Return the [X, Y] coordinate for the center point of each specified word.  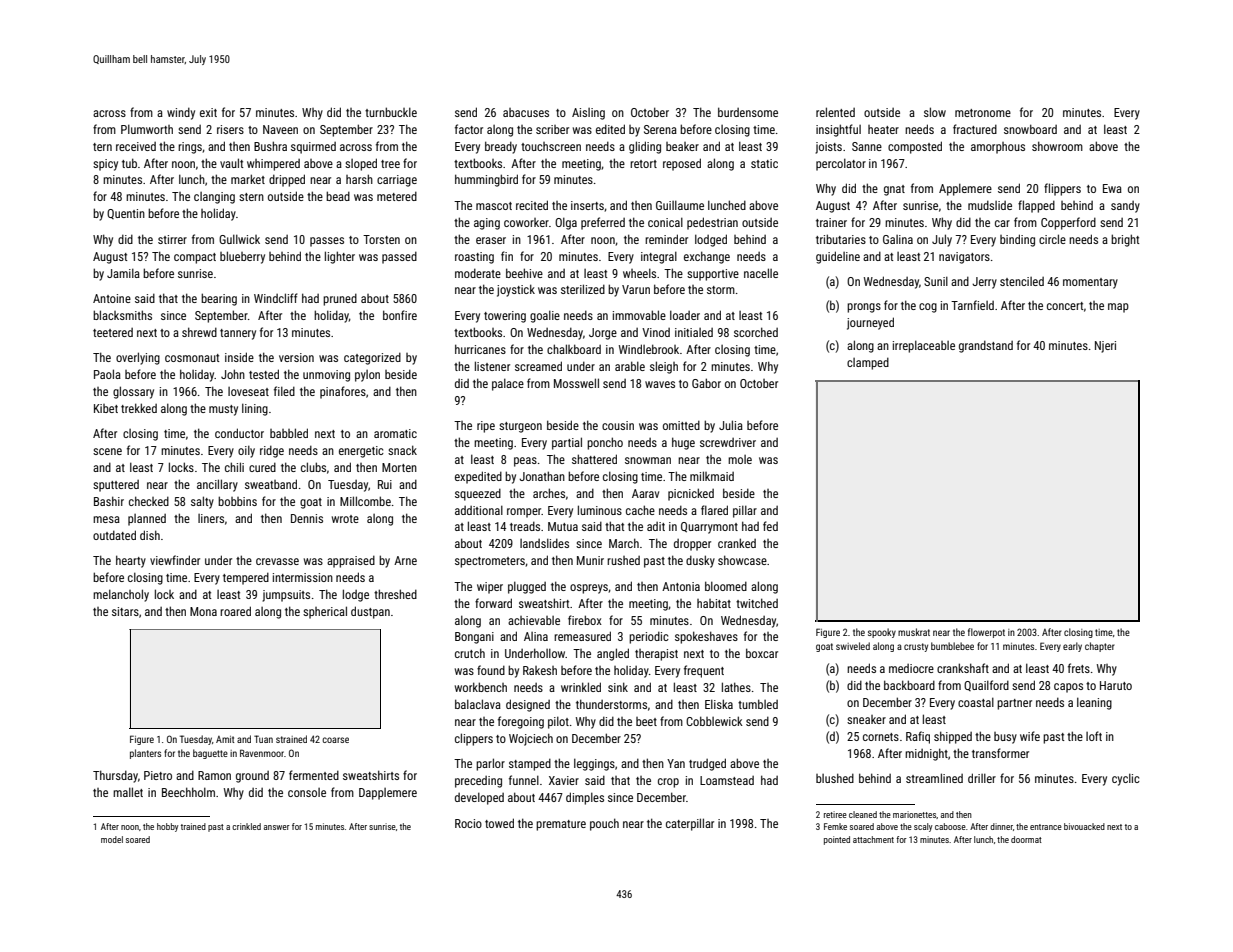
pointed [837, 840]
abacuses [526, 112]
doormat [1026, 839]
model [112, 839]
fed [770, 526]
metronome [983, 113]
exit [208, 112]
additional [479, 510]
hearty [131, 561]
